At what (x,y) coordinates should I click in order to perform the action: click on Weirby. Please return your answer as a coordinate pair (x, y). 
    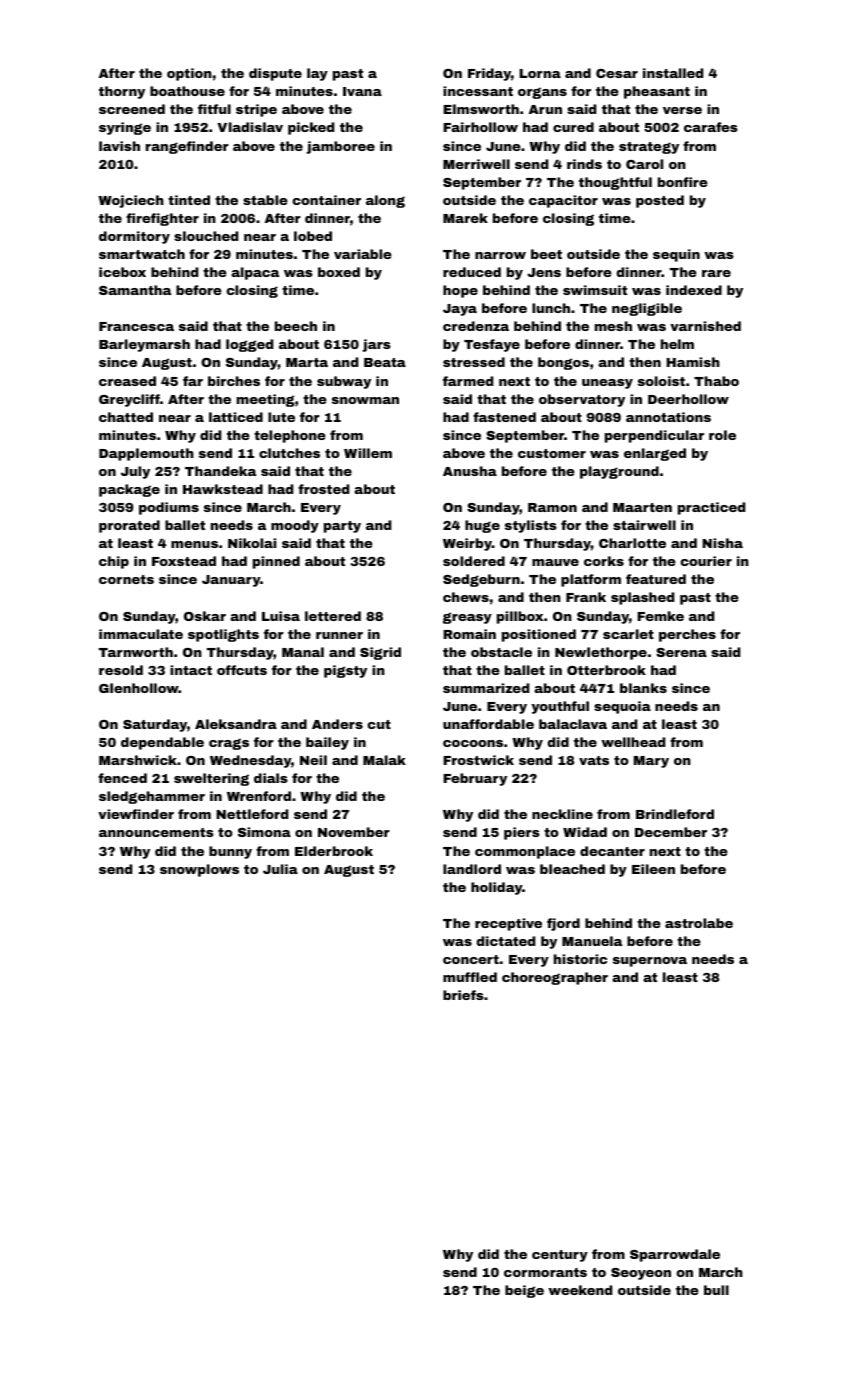
    Looking at the image, I should click on (467, 544).
